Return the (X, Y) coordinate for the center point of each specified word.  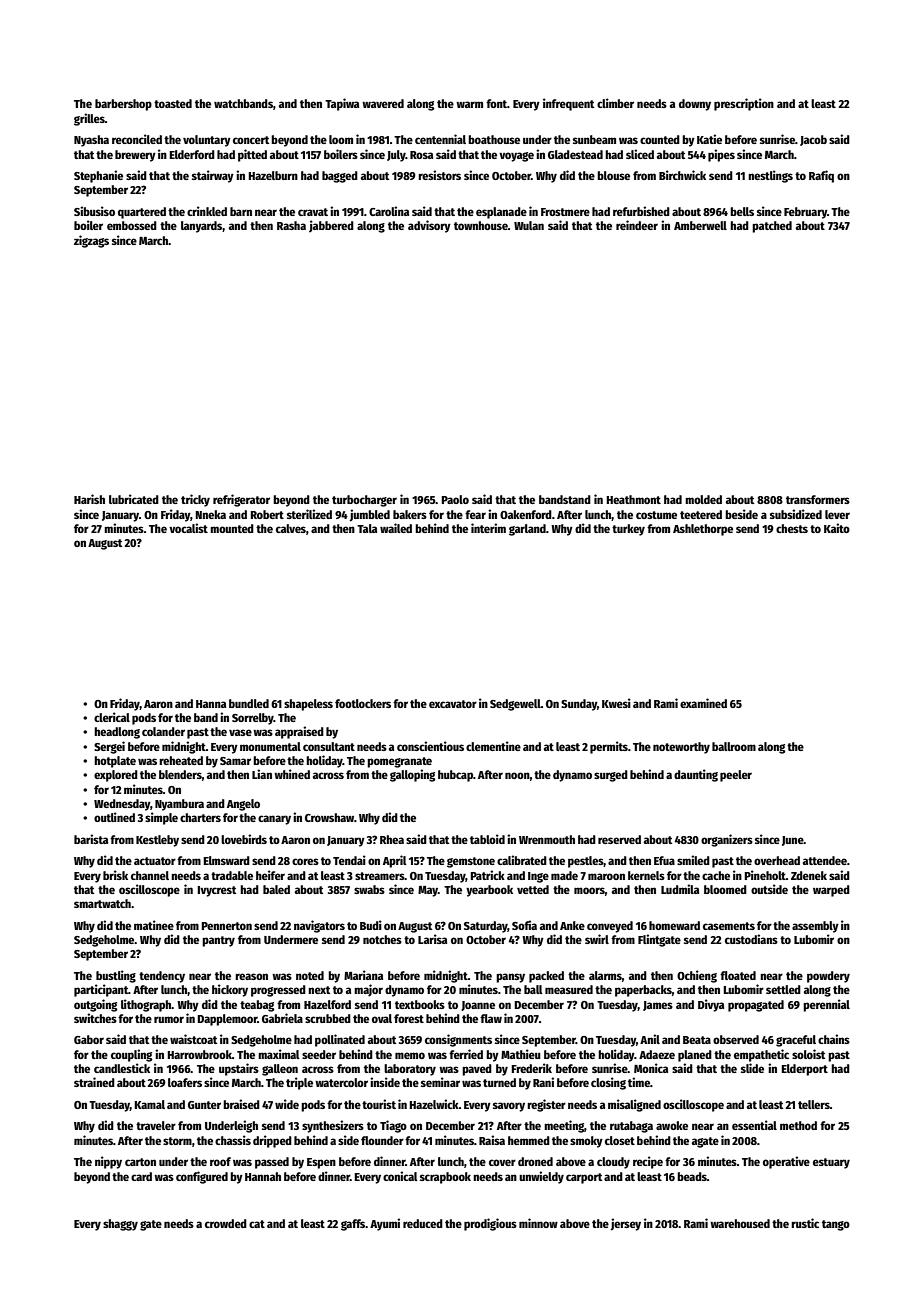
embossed (132, 225)
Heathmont (633, 499)
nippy (108, 1162)
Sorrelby (253, 719)
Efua (664, 860)
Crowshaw (329, 817)
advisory (429, 226)
